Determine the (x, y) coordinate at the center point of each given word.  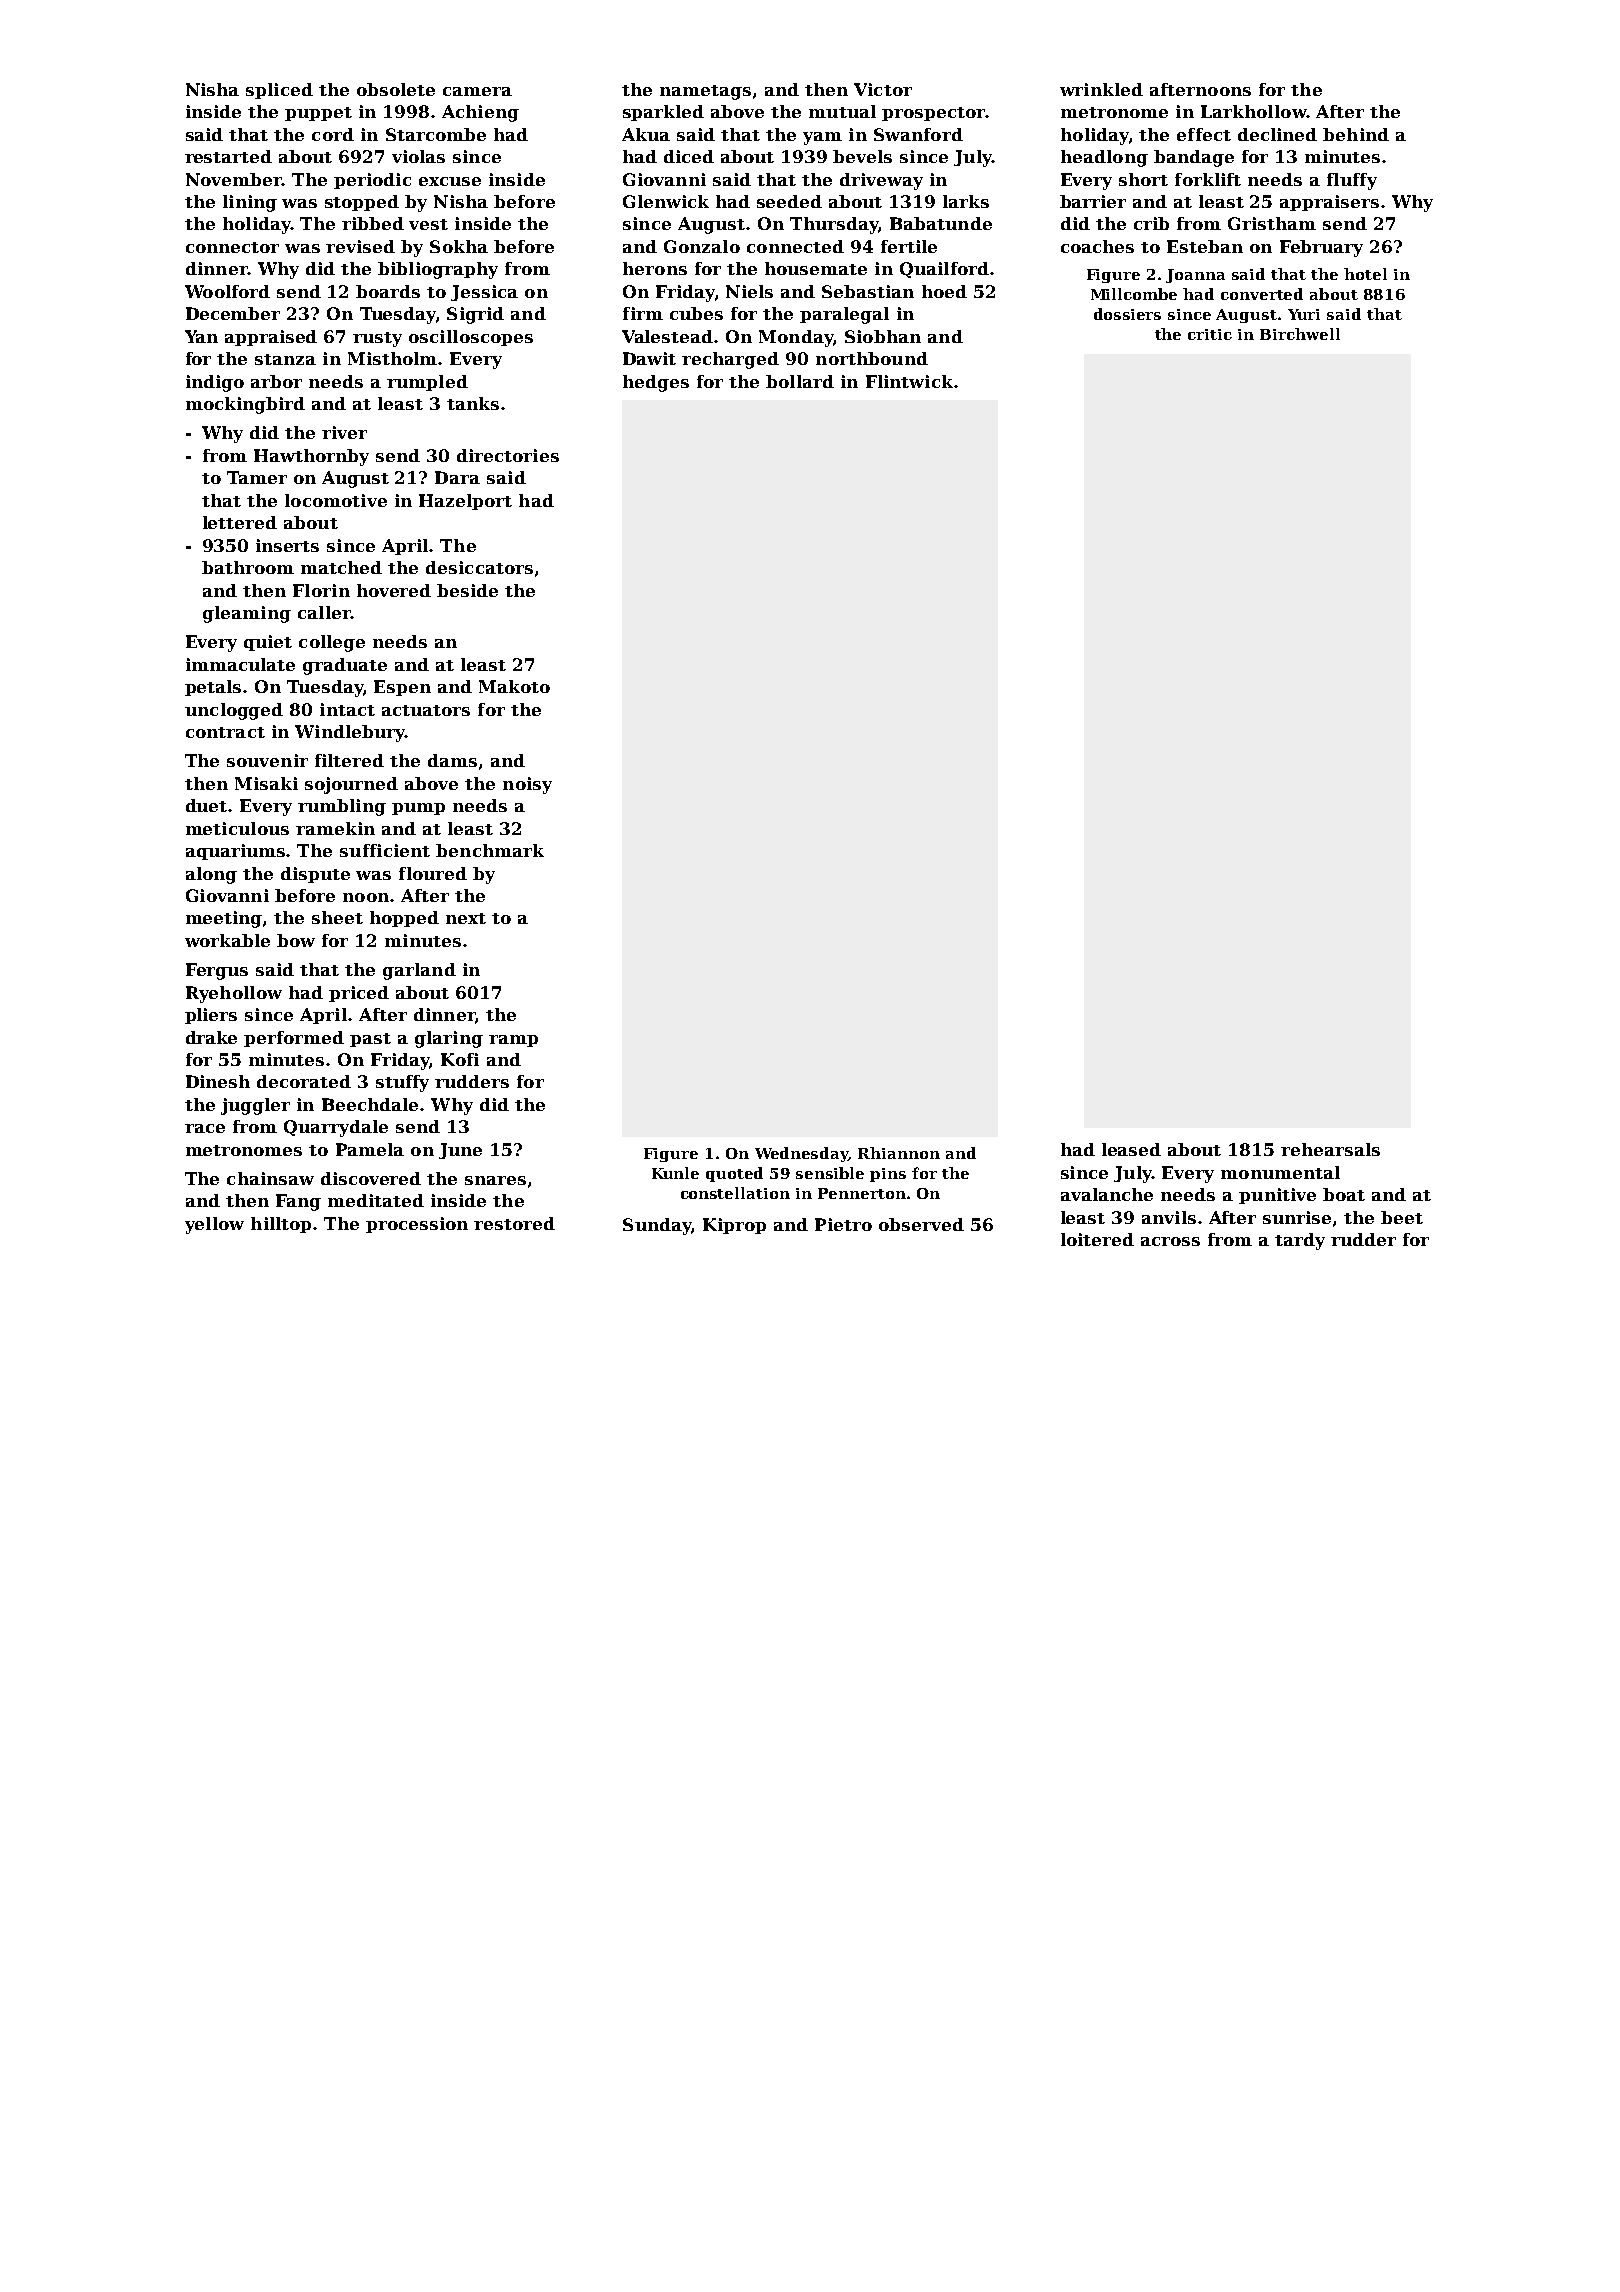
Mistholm (392, 358)
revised (360, 246)
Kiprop (734, 1226)
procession (417, 1225)
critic (1210, 334)
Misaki (266, 783)
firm (643, 313)
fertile (909, 246)
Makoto (514, 686)
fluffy (1352, 181)
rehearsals (1330, 1149)
